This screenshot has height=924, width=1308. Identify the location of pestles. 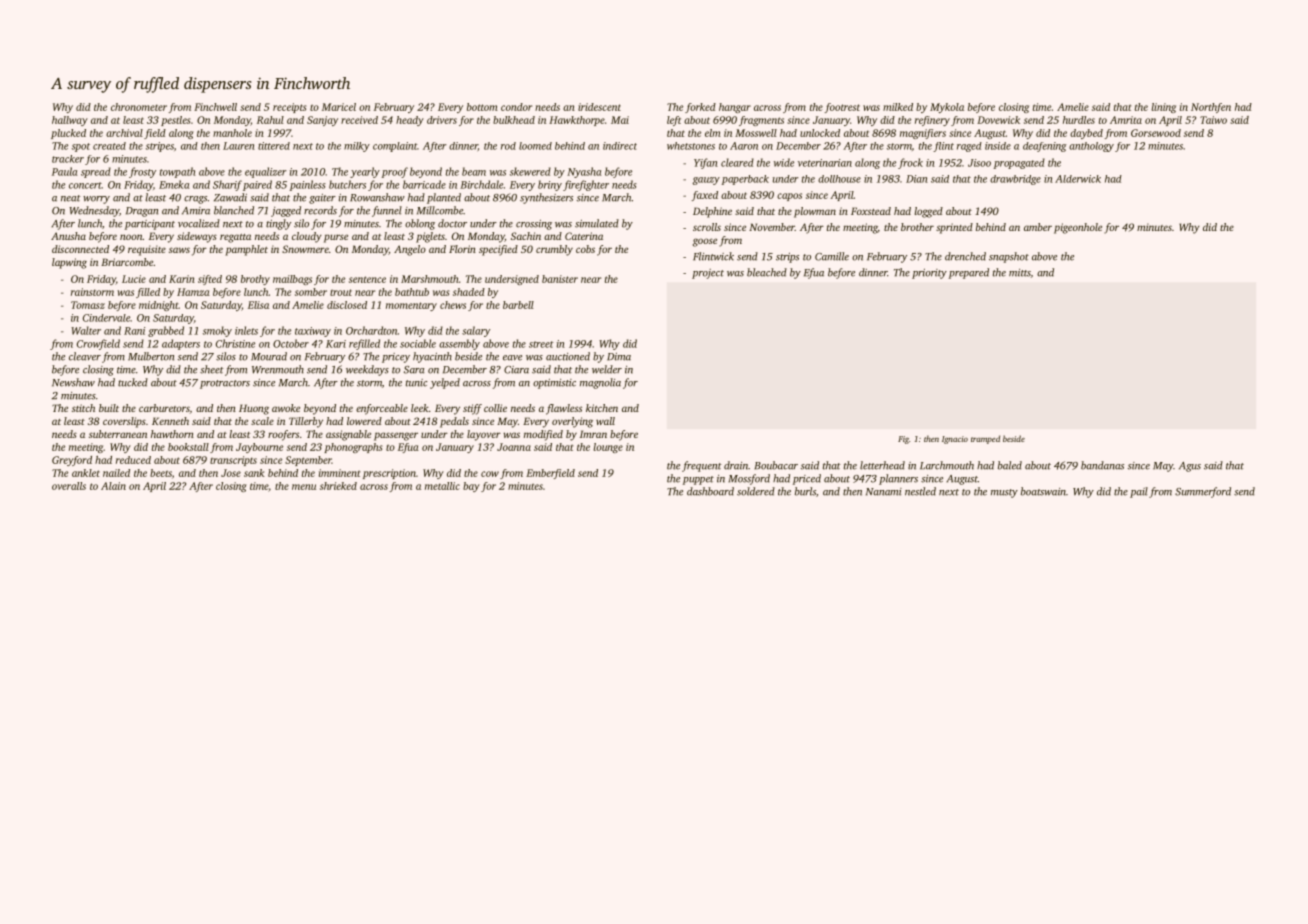
(175, 121).
